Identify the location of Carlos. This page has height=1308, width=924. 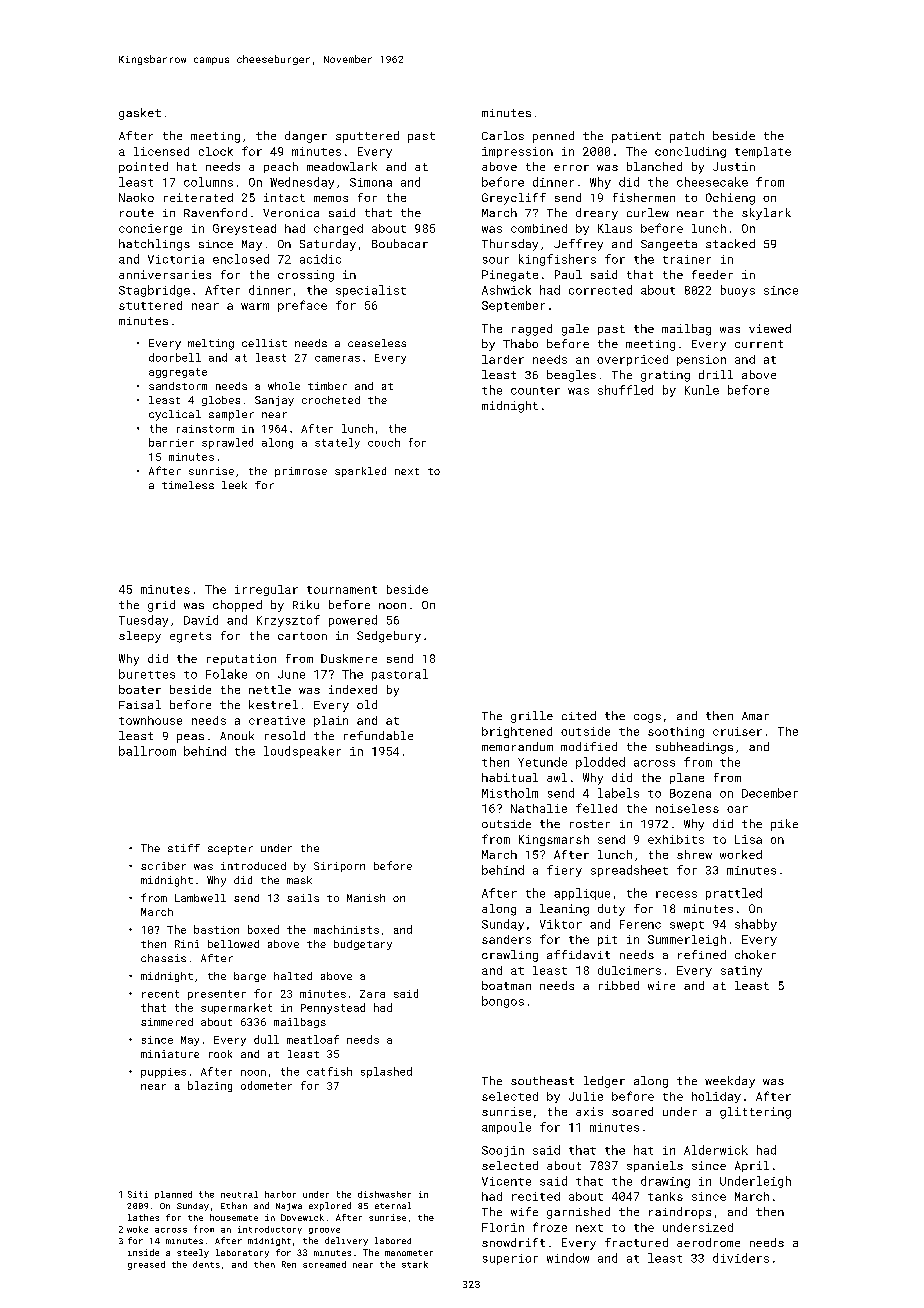
(503, 135).
